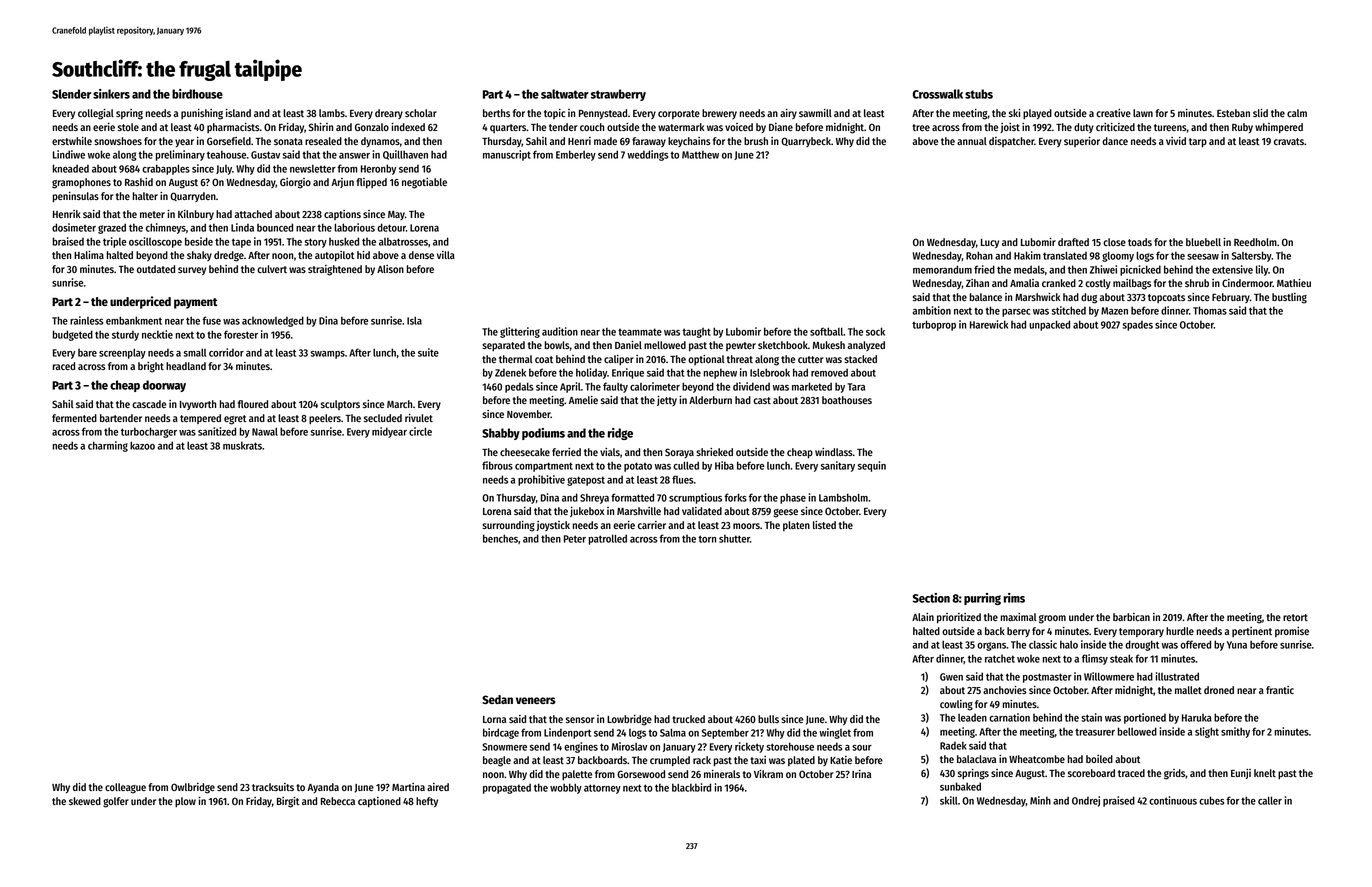 The image size is (1372, 887). Describe the element at coordinates (342, 215) in the document. I see `captions` at that location.
